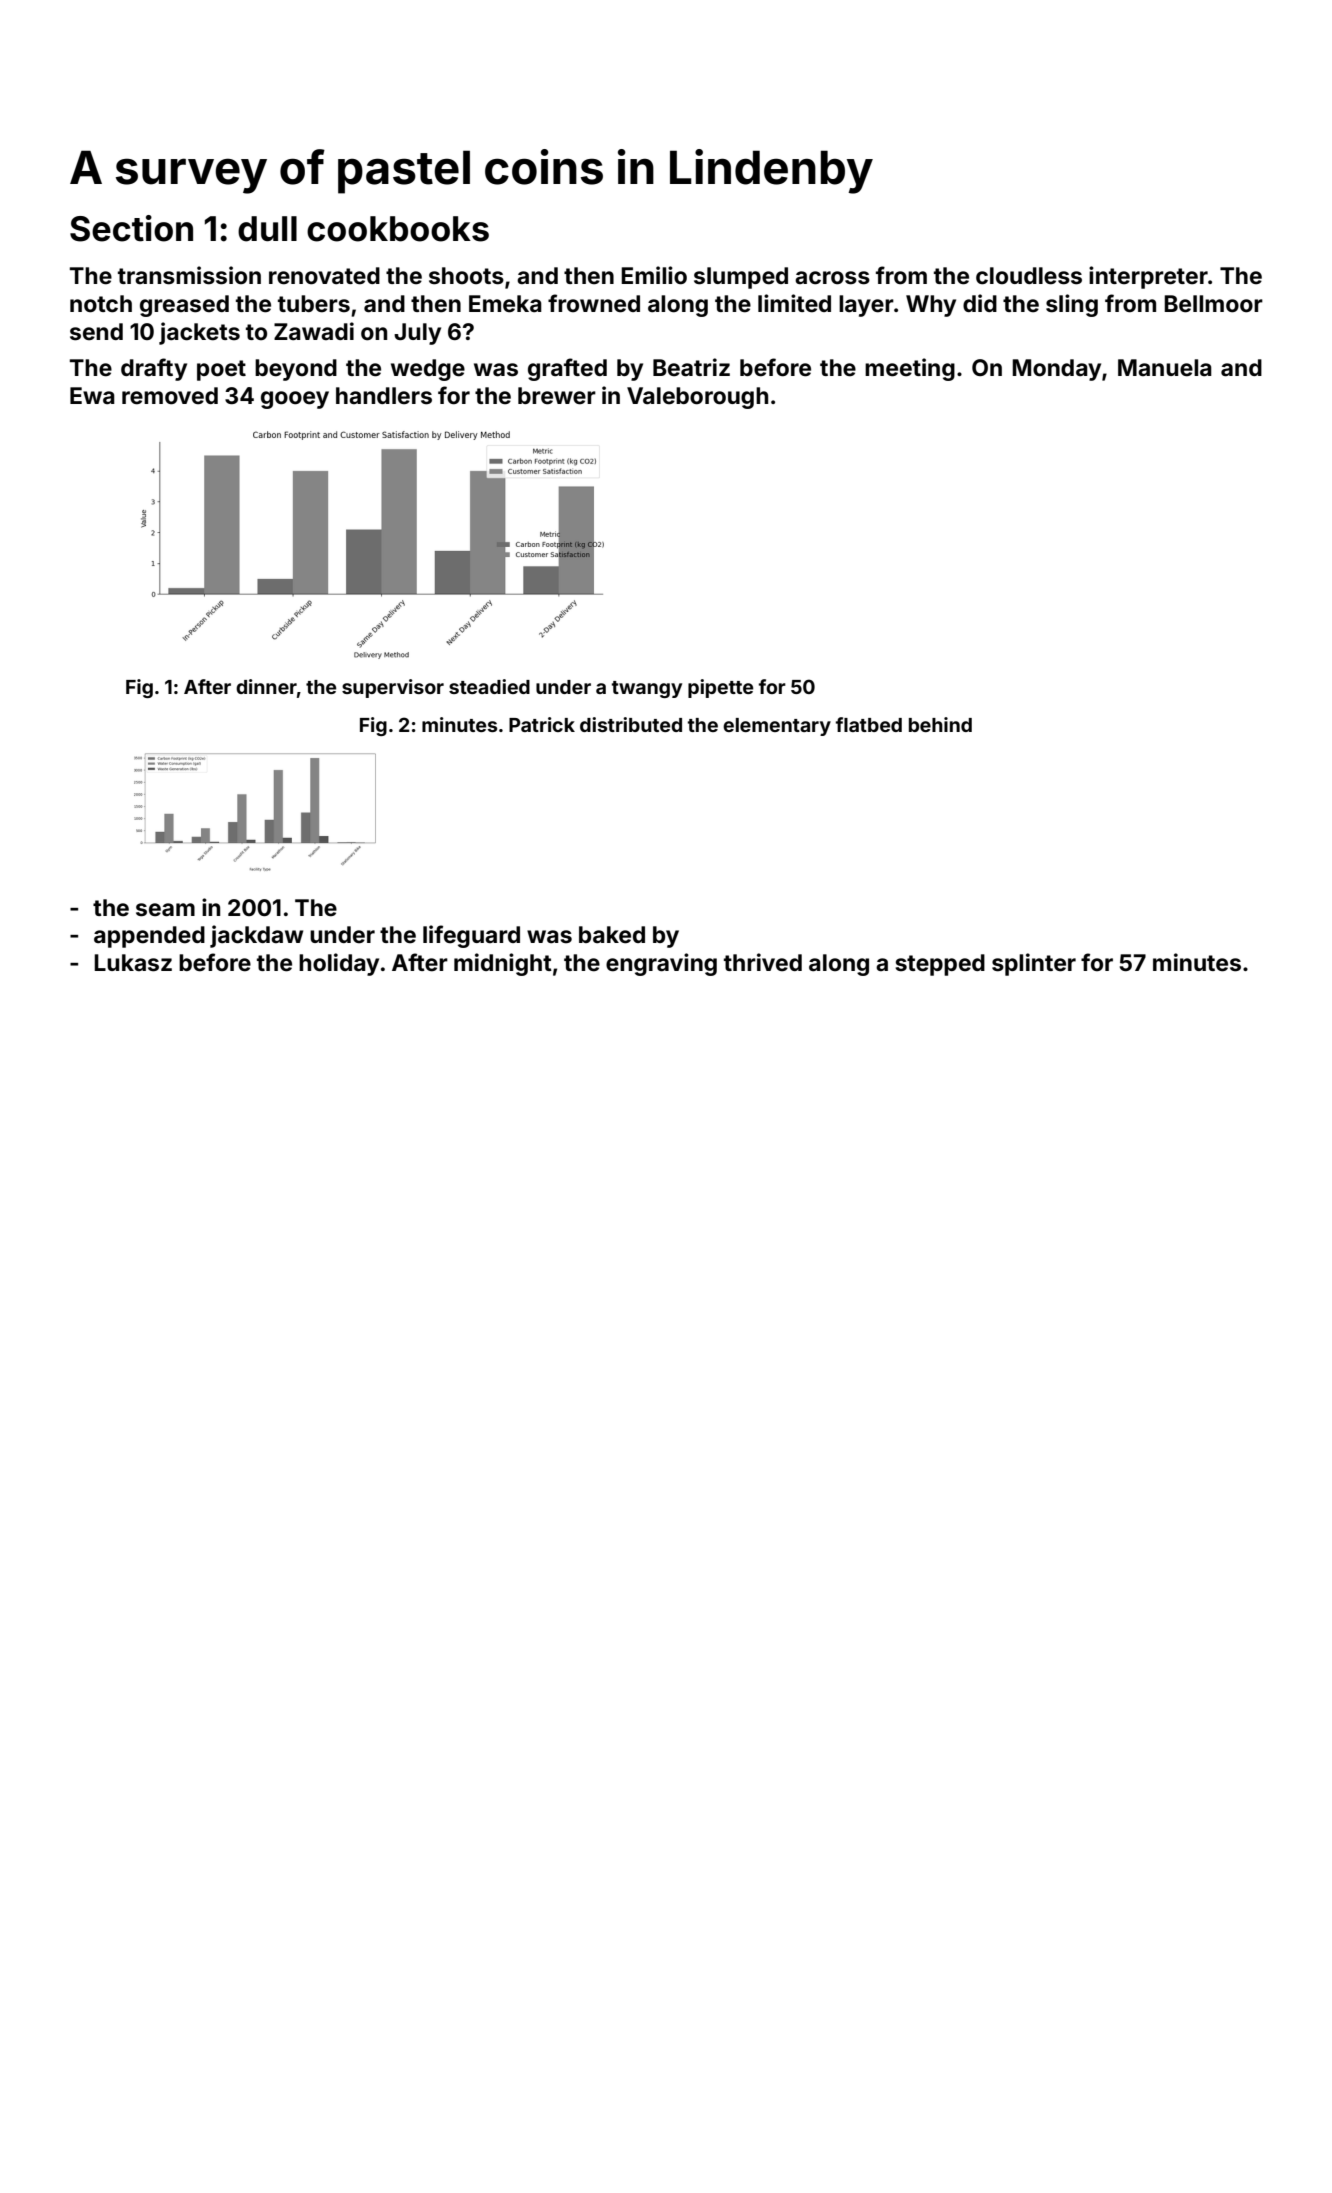  I want to click on Valeborough, so click(697, 398).
